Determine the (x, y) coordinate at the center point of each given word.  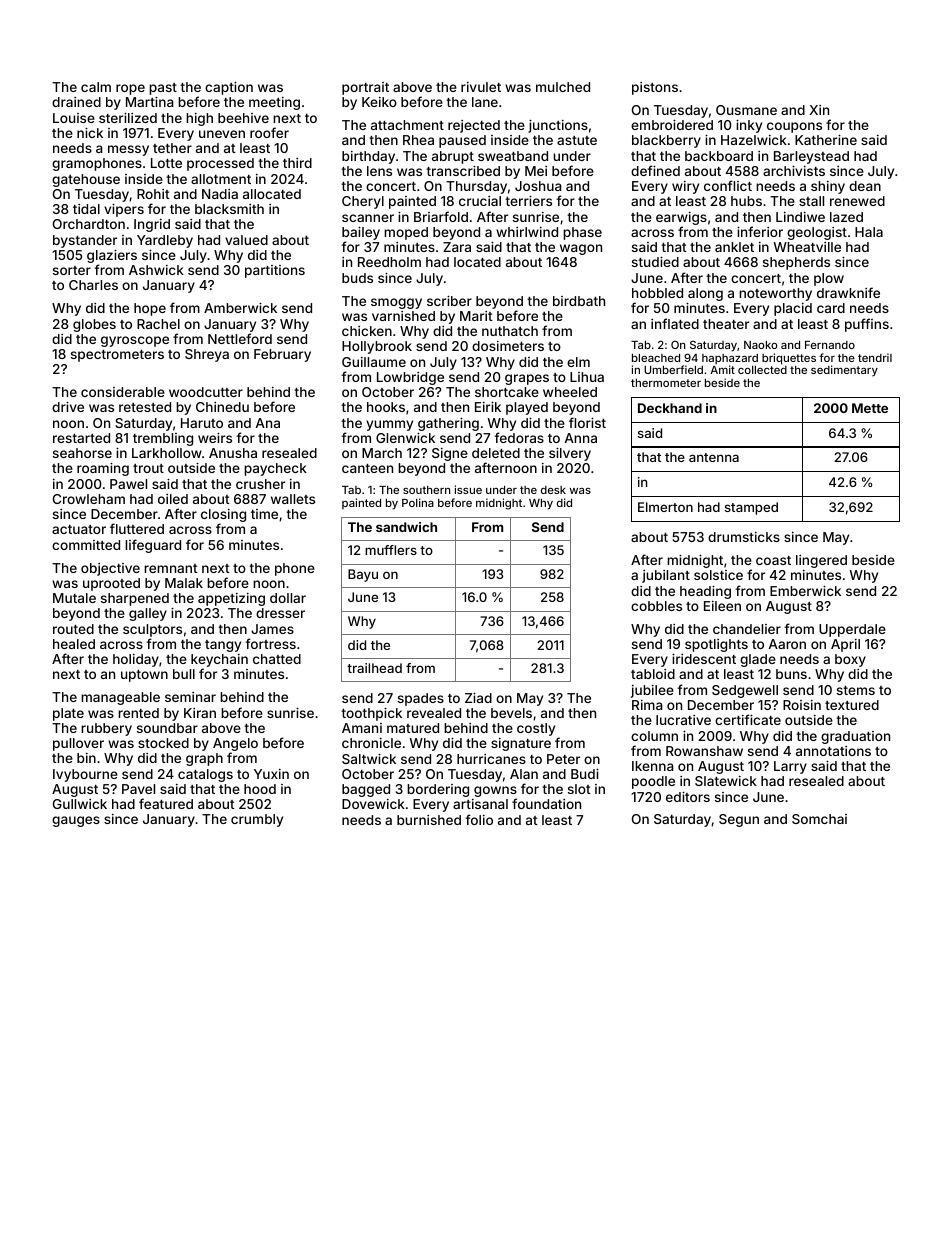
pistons (655, 88)
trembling (163, 439)
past (163, 89)
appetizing (231, 599)
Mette (870, 408)
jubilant (666, 576)
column (654, 736)
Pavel (138, 789)
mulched (563, 87)
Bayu (363, 575)
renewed (857, 201)
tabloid (653, 674)
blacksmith (229, 209)
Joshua (538, 186)
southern (426, 490)
